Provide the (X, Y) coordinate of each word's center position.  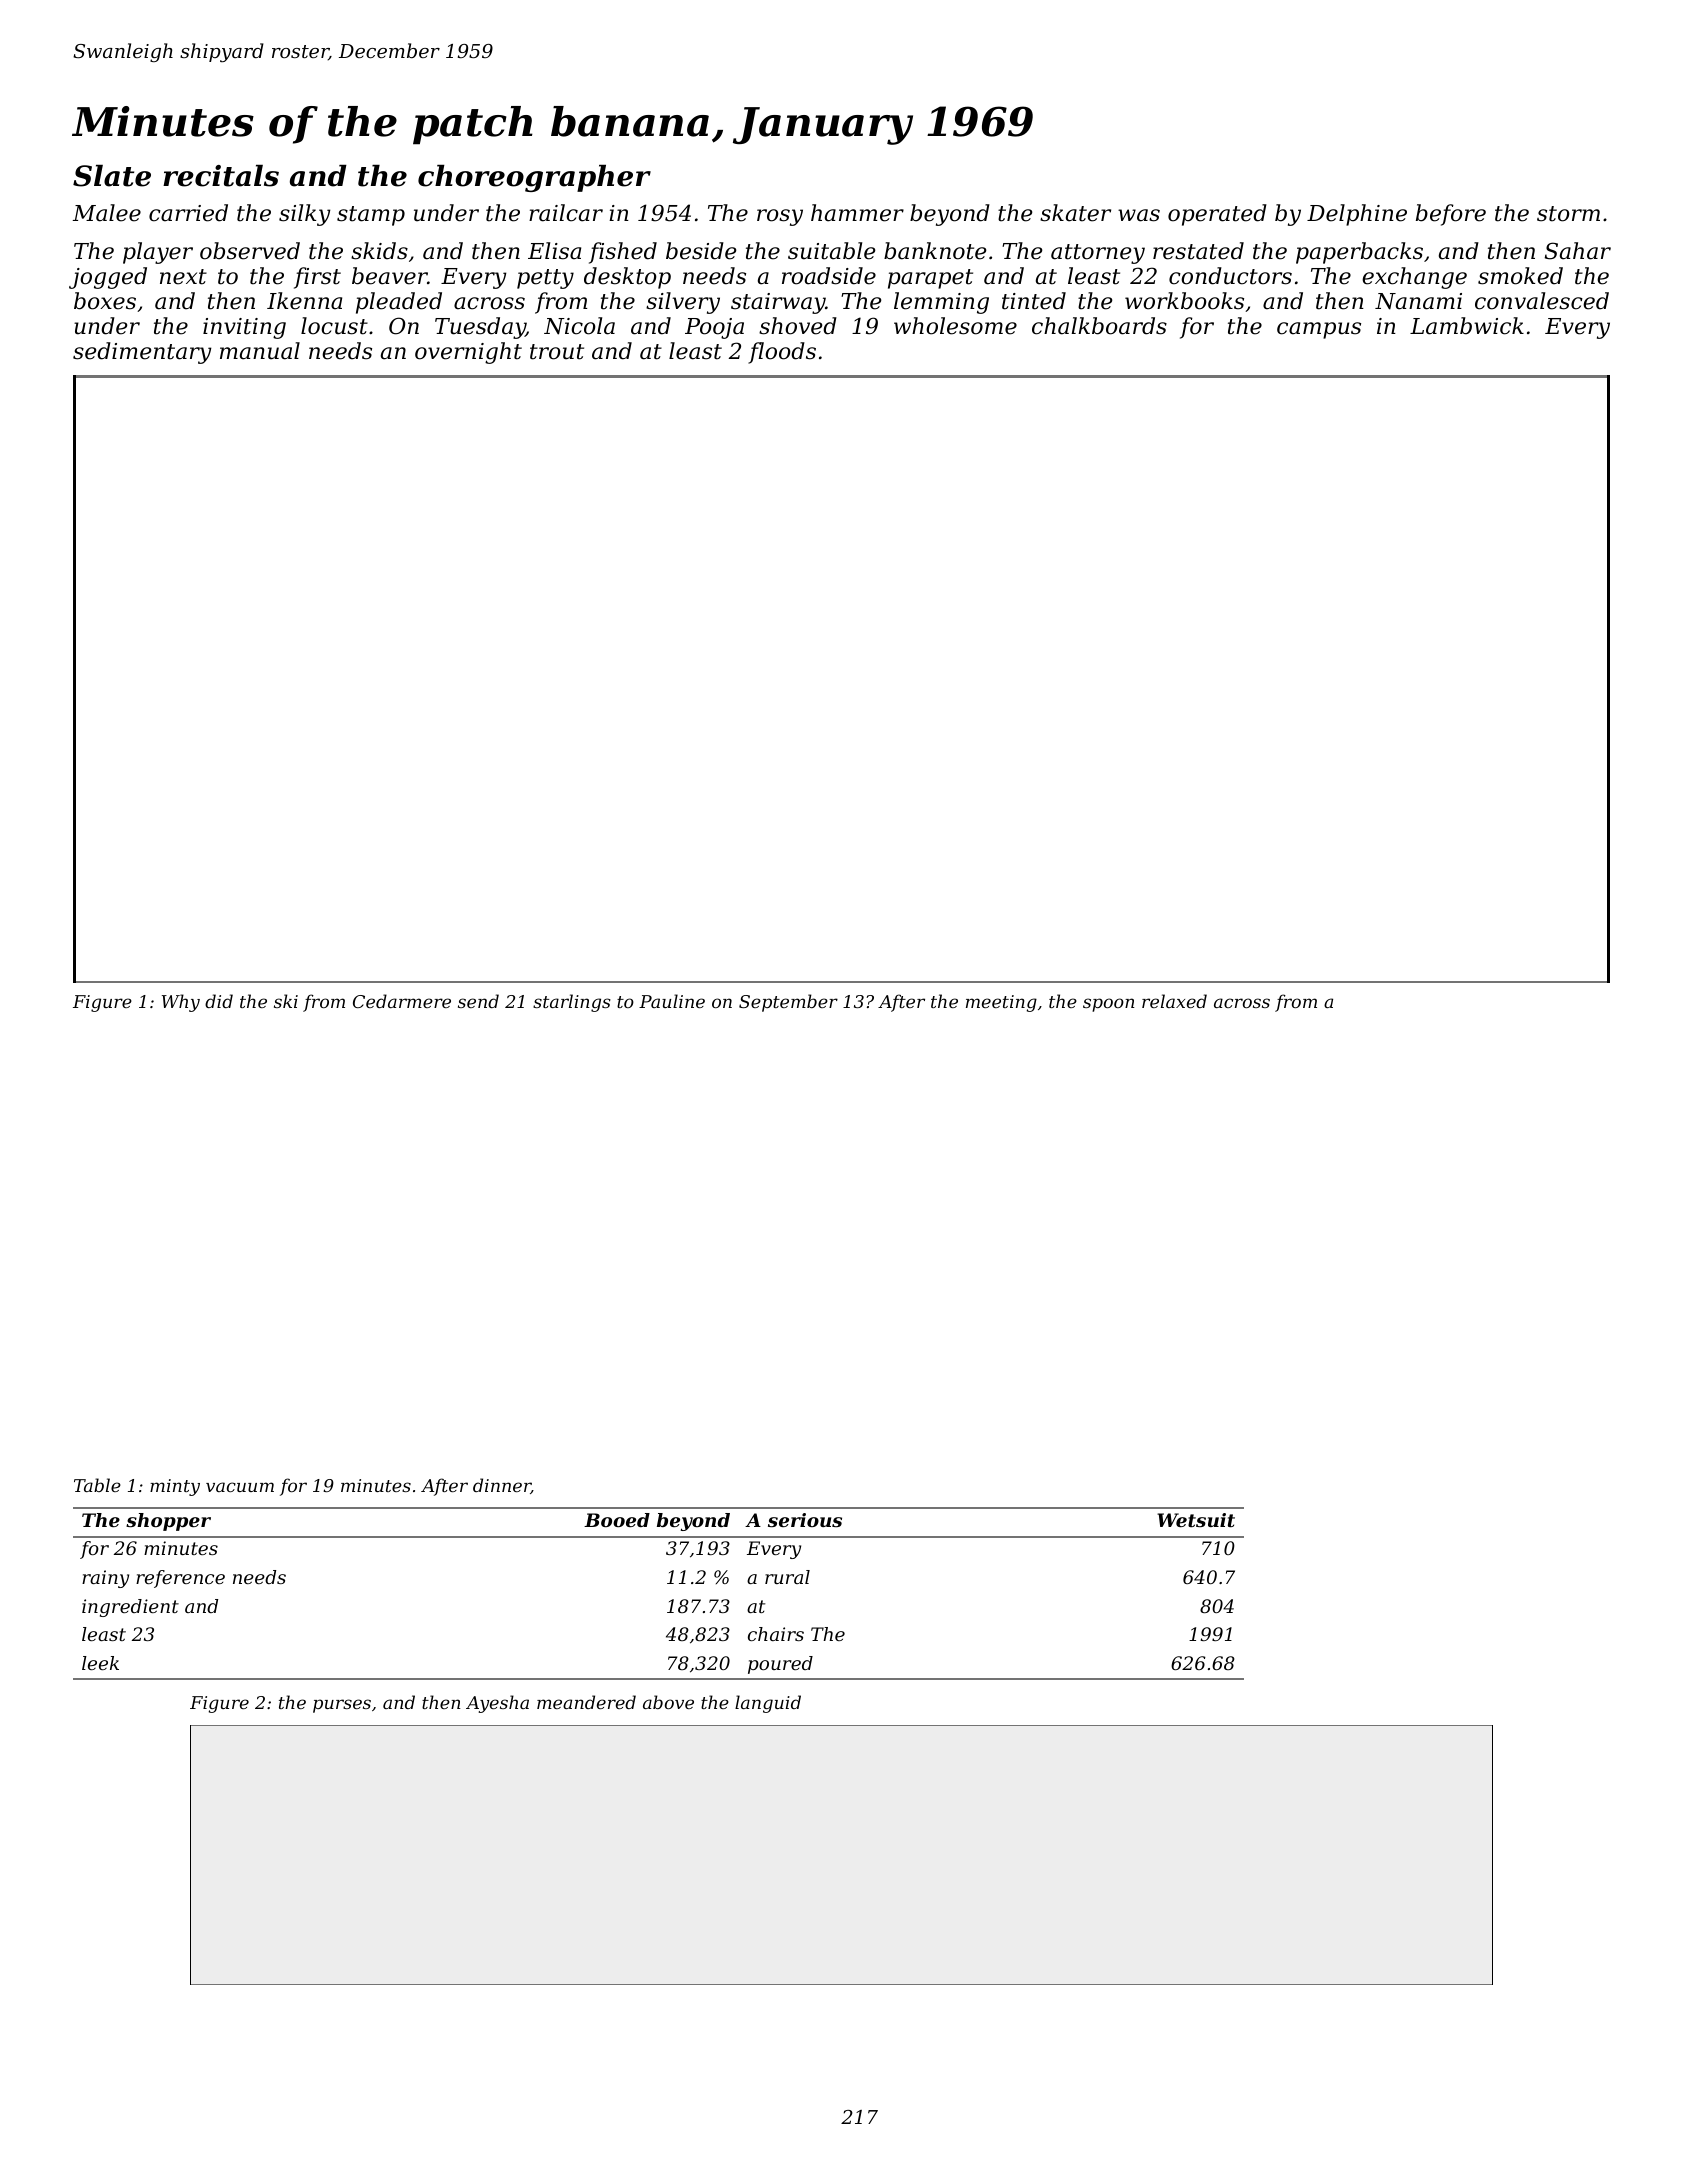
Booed (617, 1520)
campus (1319, 330)
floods (782, 353)
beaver (390, 276)
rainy (105, 1579)
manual (260, 351)
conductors (1230, 276)
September (788, 1003)
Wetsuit (1196, 1520)
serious (805, 1520)
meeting (1001, 1003)
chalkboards (1099, 326)
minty (175, 1487)
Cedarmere (402, 1001)
